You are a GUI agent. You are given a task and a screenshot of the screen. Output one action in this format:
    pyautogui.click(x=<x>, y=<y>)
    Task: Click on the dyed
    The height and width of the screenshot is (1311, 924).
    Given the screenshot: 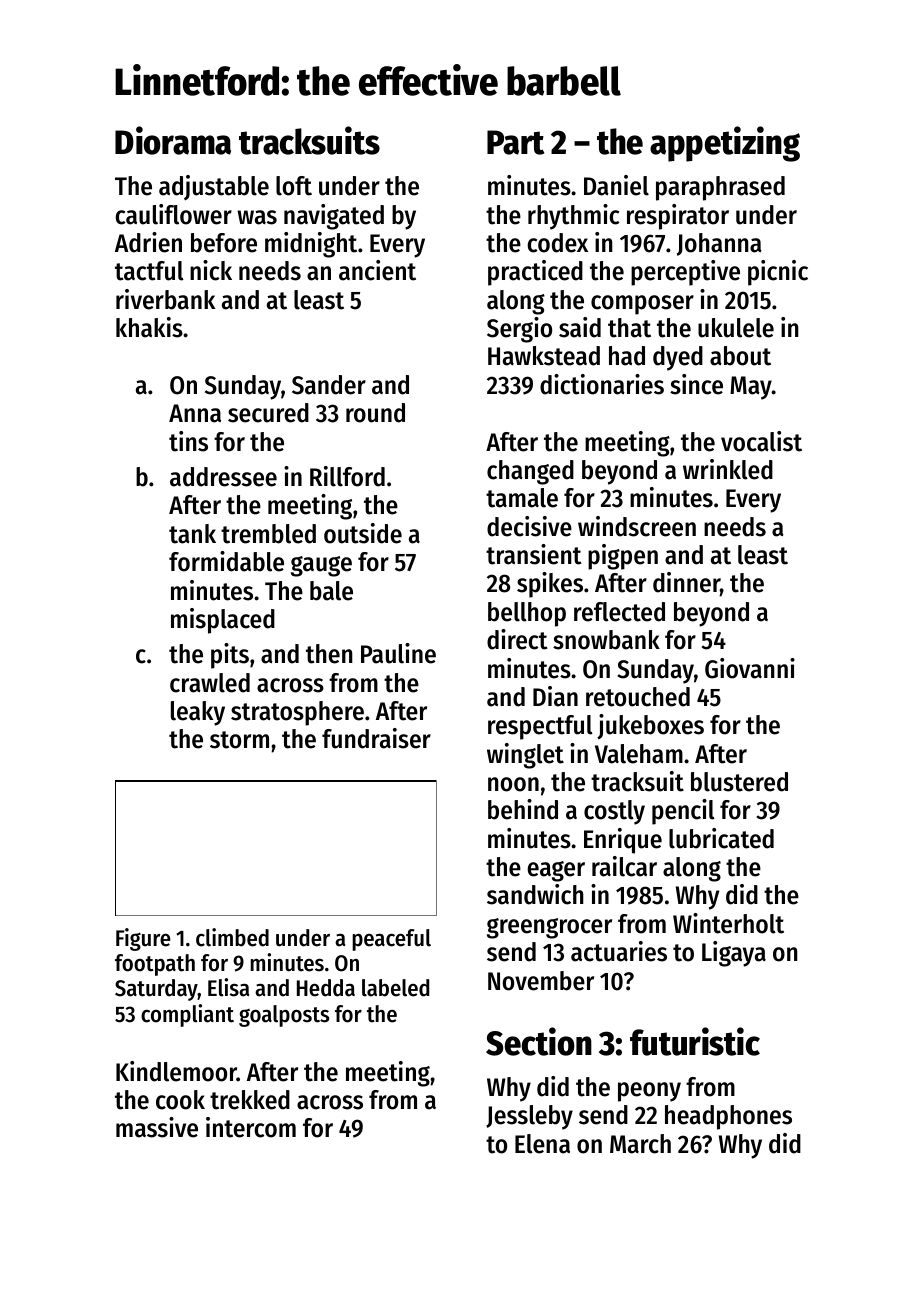 What is the action you would take?
    pyautogui.click(x=678, y=358)
